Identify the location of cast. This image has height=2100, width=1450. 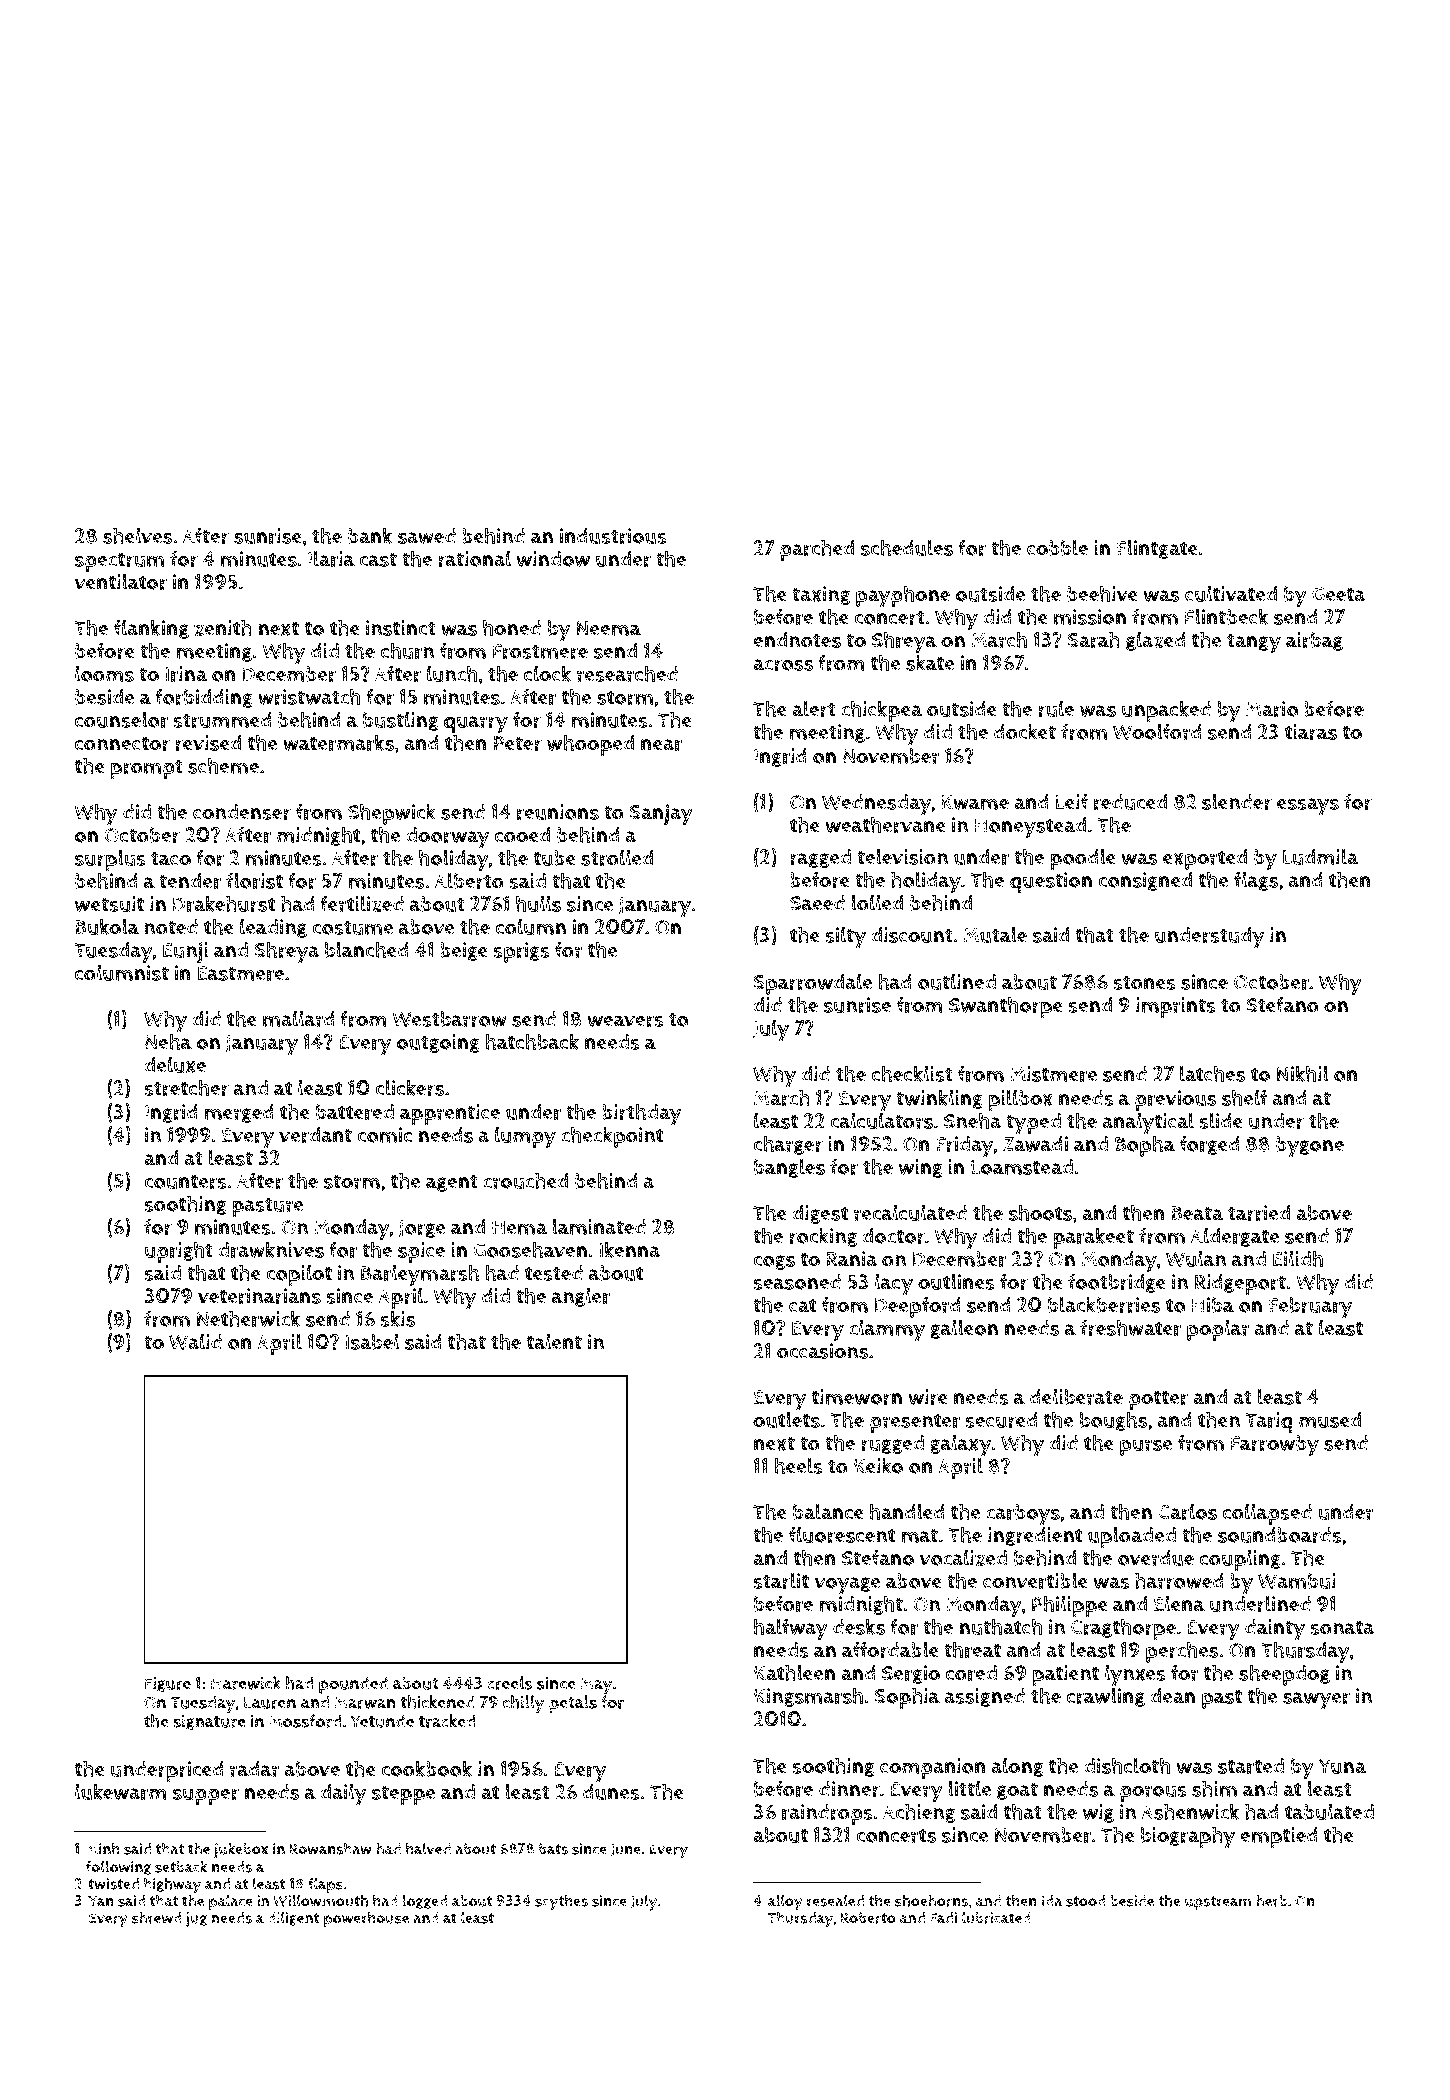
(378, 559).
